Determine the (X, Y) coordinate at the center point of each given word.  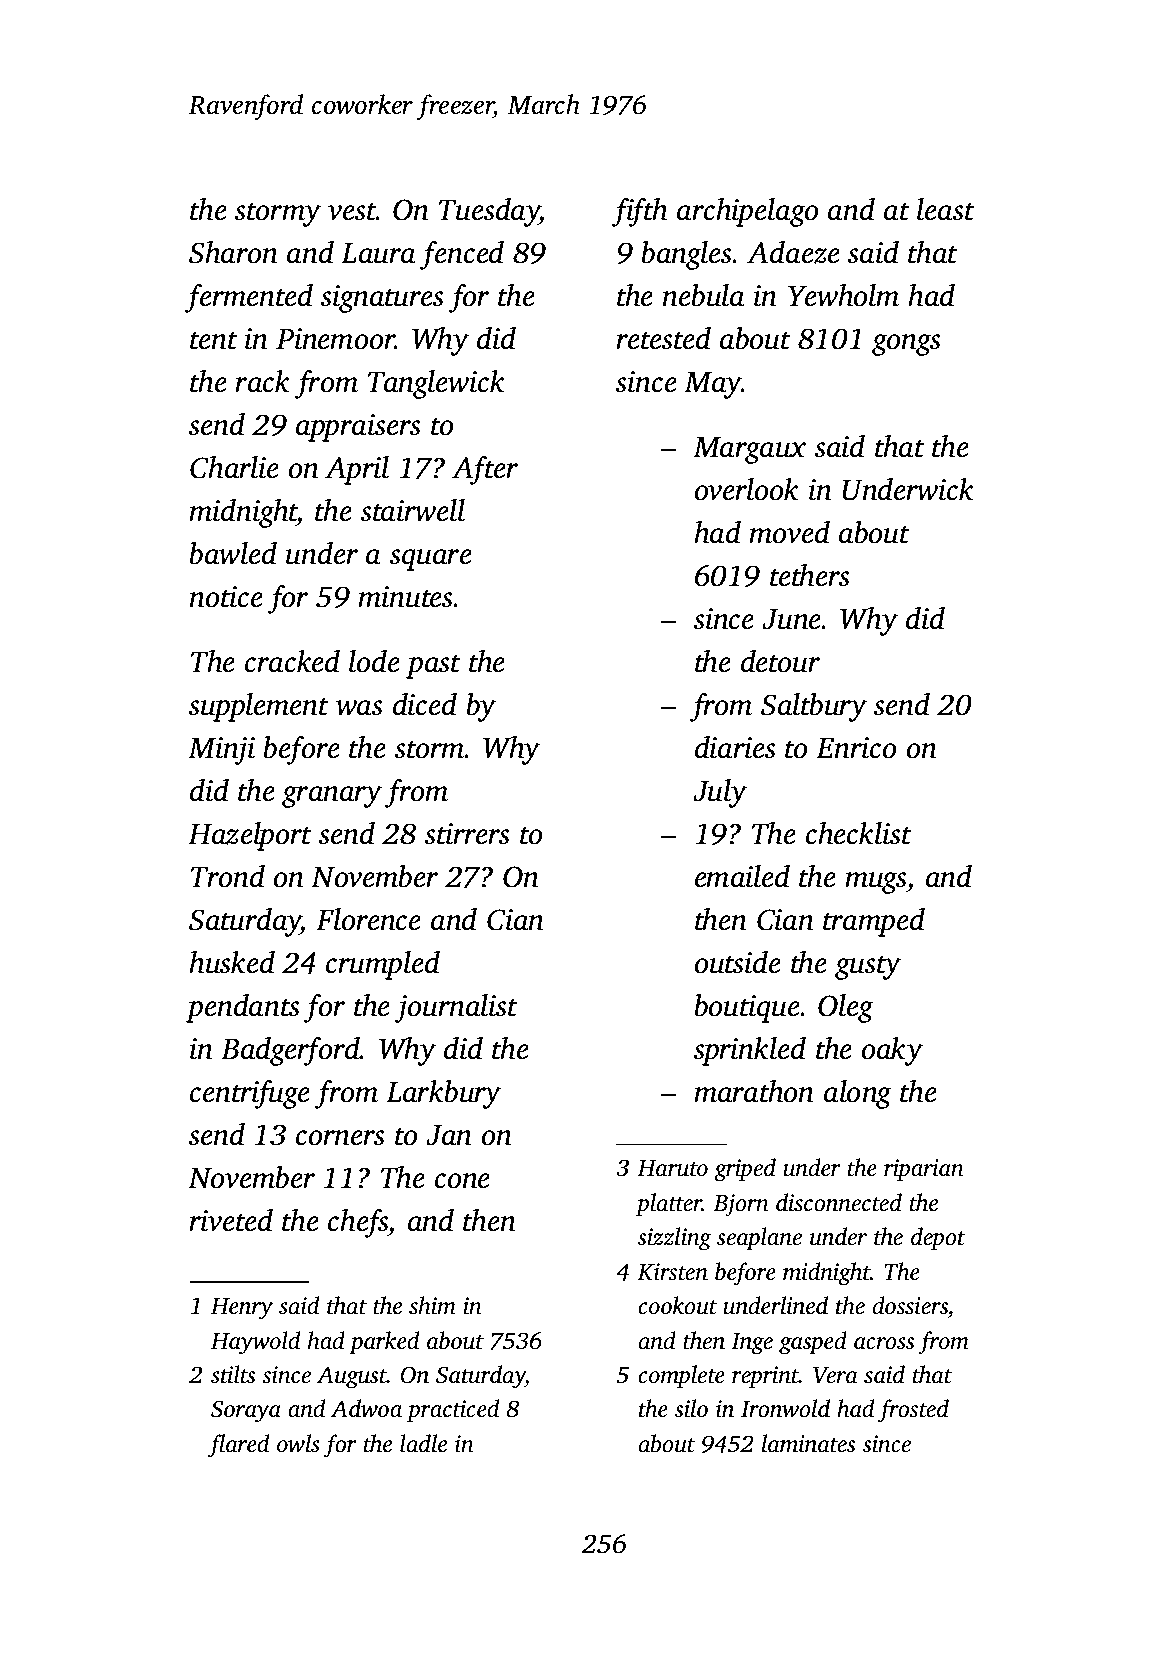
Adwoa (366, 1408)
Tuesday (489, 212)
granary (332, 797)
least (946, 209)
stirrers (467, 834)
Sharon (233, 252)
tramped (874, 922)
